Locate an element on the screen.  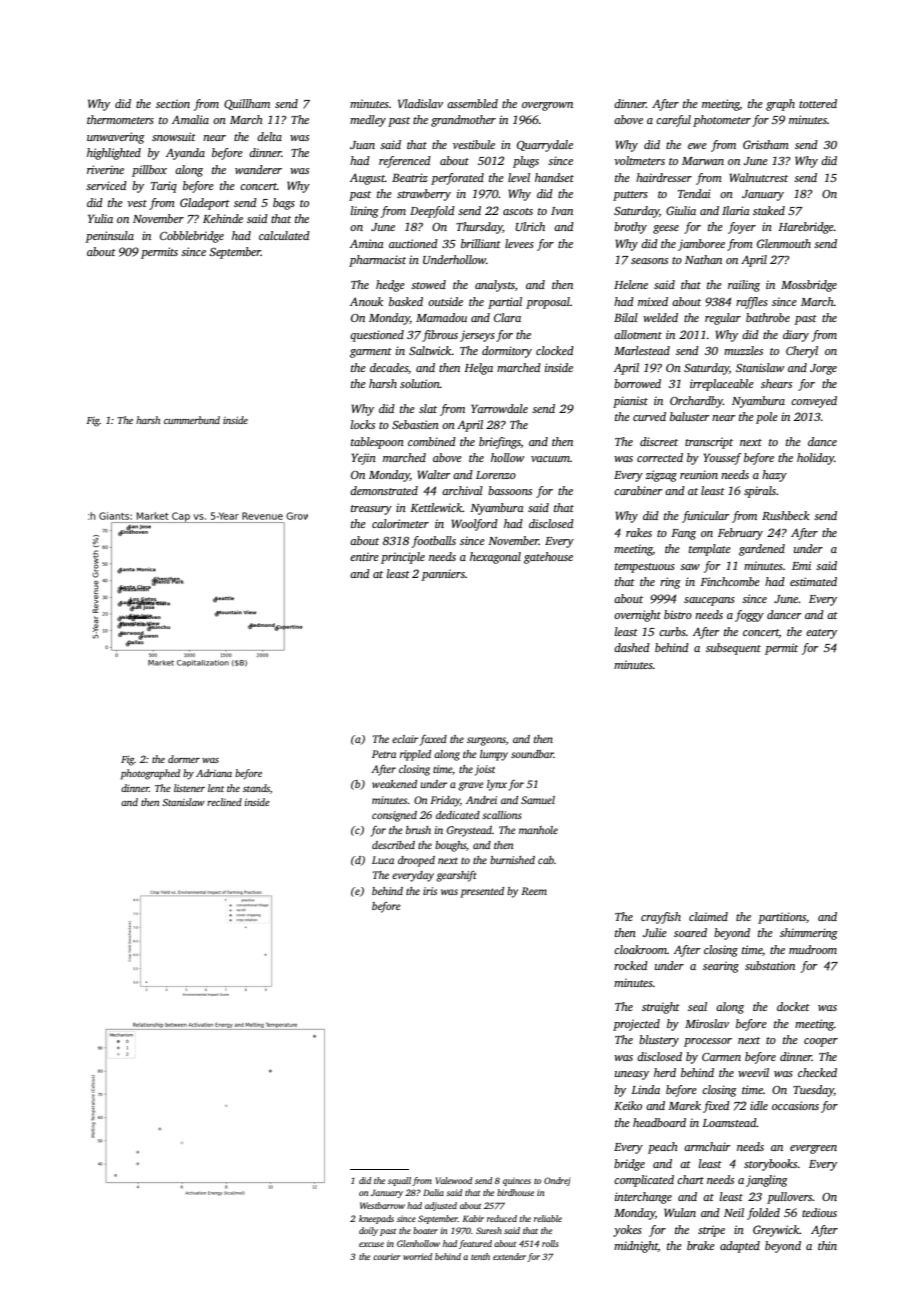
subsequent is located at coordinates (733, 649).
